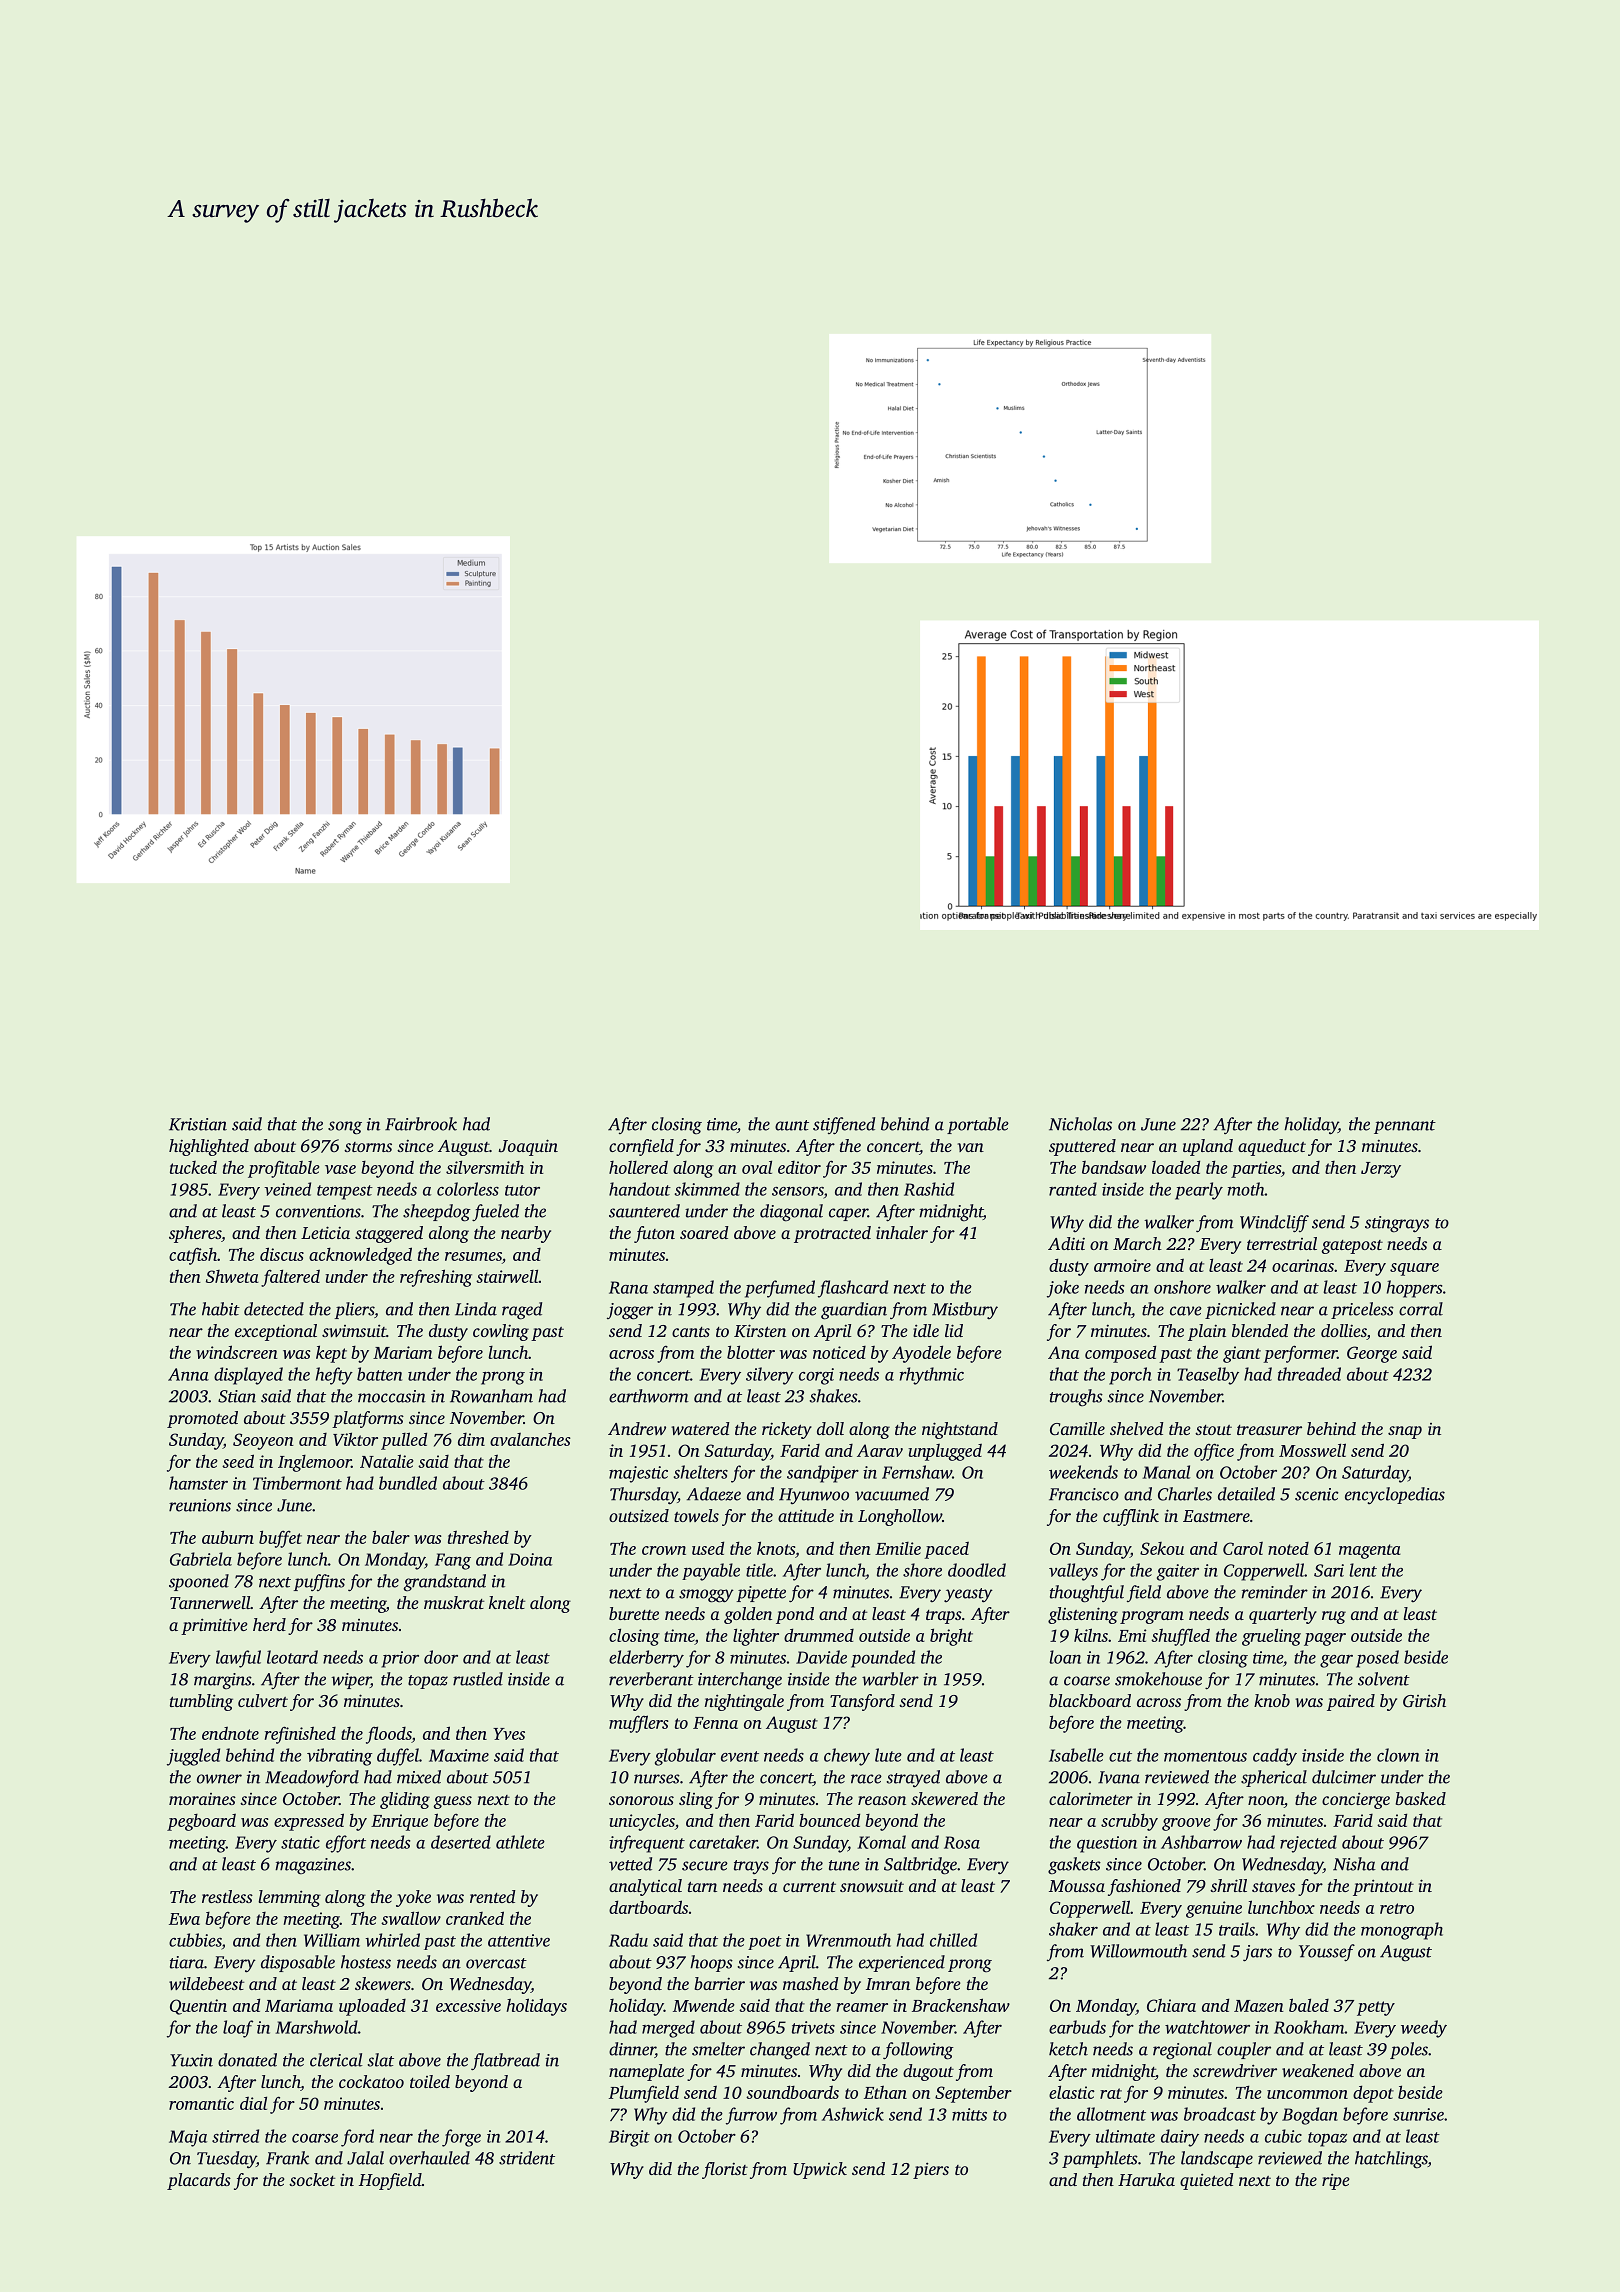  Describe the element at coordinates (195, 1234) in the screenshot. I see `spheres` at that location.
